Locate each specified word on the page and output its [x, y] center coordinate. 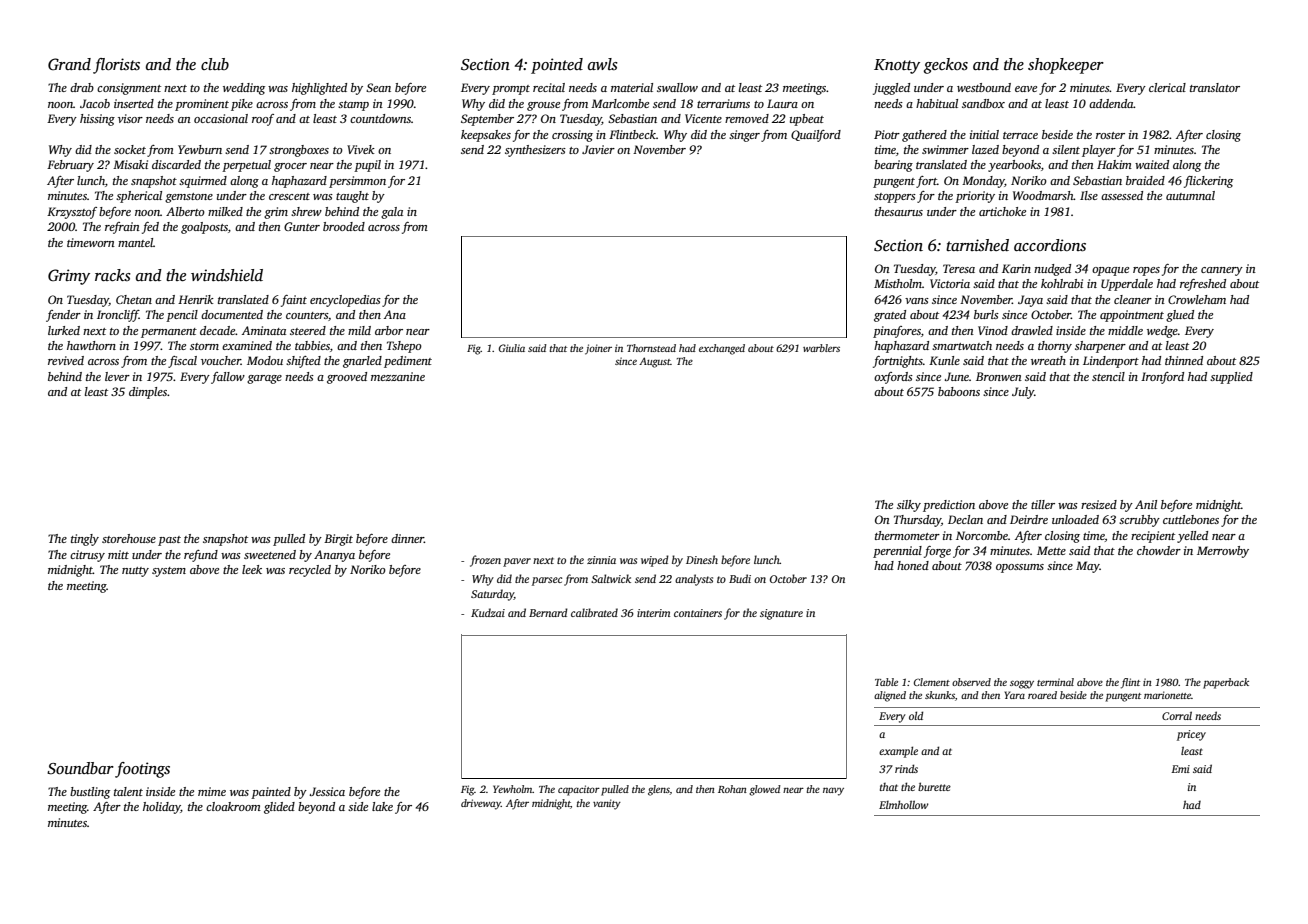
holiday [162, 808]
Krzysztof [72, 213]
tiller [1043, 504]
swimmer [945, 149]
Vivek [361, 149]
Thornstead [651, 348]
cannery [1222, 271]
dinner [407, 538]
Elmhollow [904, 804]
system [169, 572]
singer [744, 136]
